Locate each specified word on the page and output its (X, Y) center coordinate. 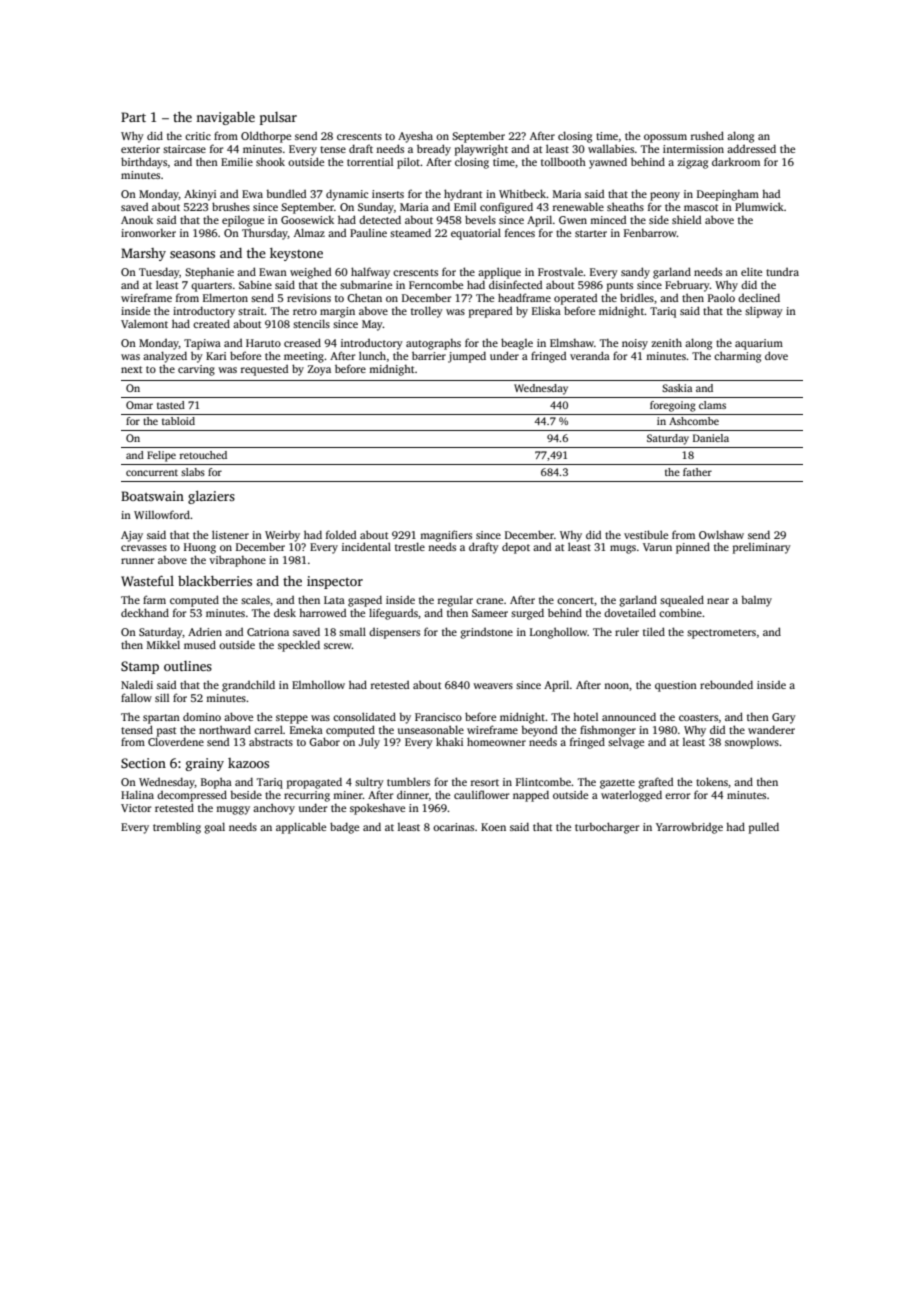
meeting (304, 357)
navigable (225, 118)
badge (344, 828)
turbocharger (607, 828)
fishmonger (608, 731)
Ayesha (415, 137)
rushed (707, 135)
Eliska (546, 310)
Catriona (268, 632)
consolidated (364, 716)
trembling (177, 828)
